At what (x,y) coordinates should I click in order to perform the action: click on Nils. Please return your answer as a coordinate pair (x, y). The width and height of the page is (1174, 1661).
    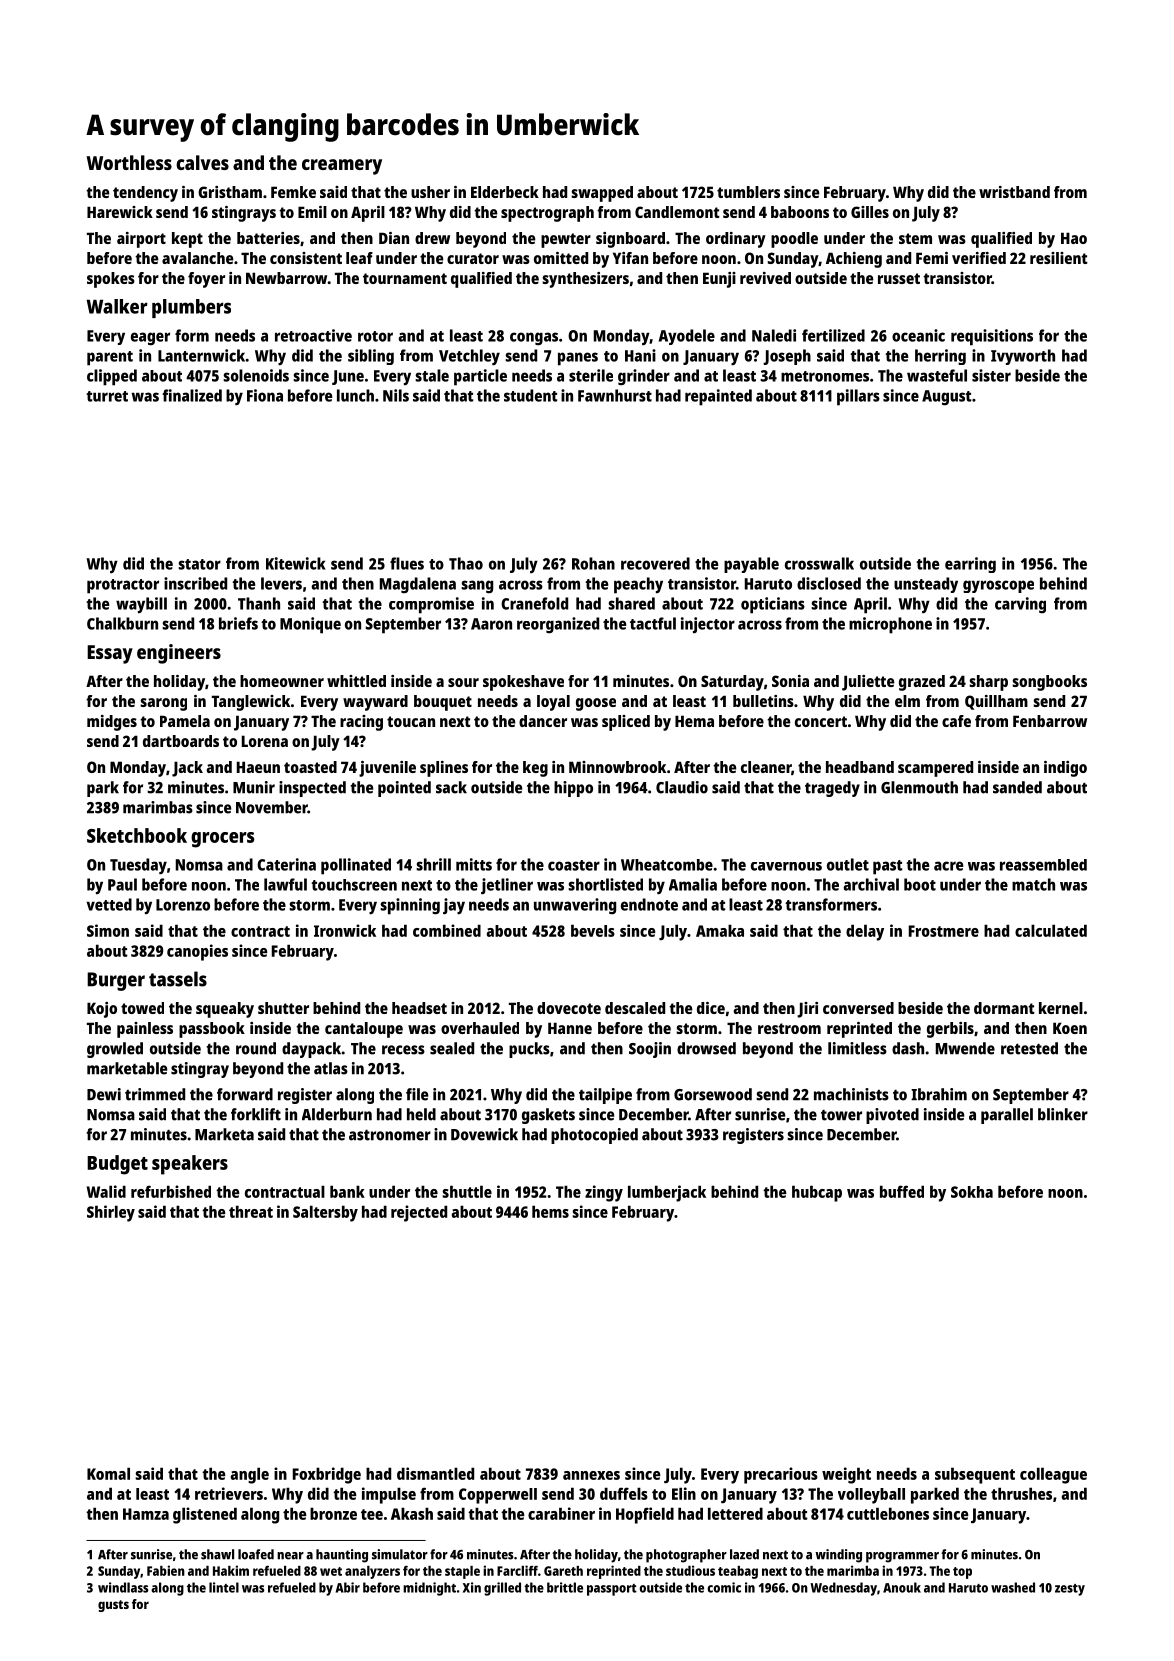
    Looking at the image, I should click on (396, 395).
